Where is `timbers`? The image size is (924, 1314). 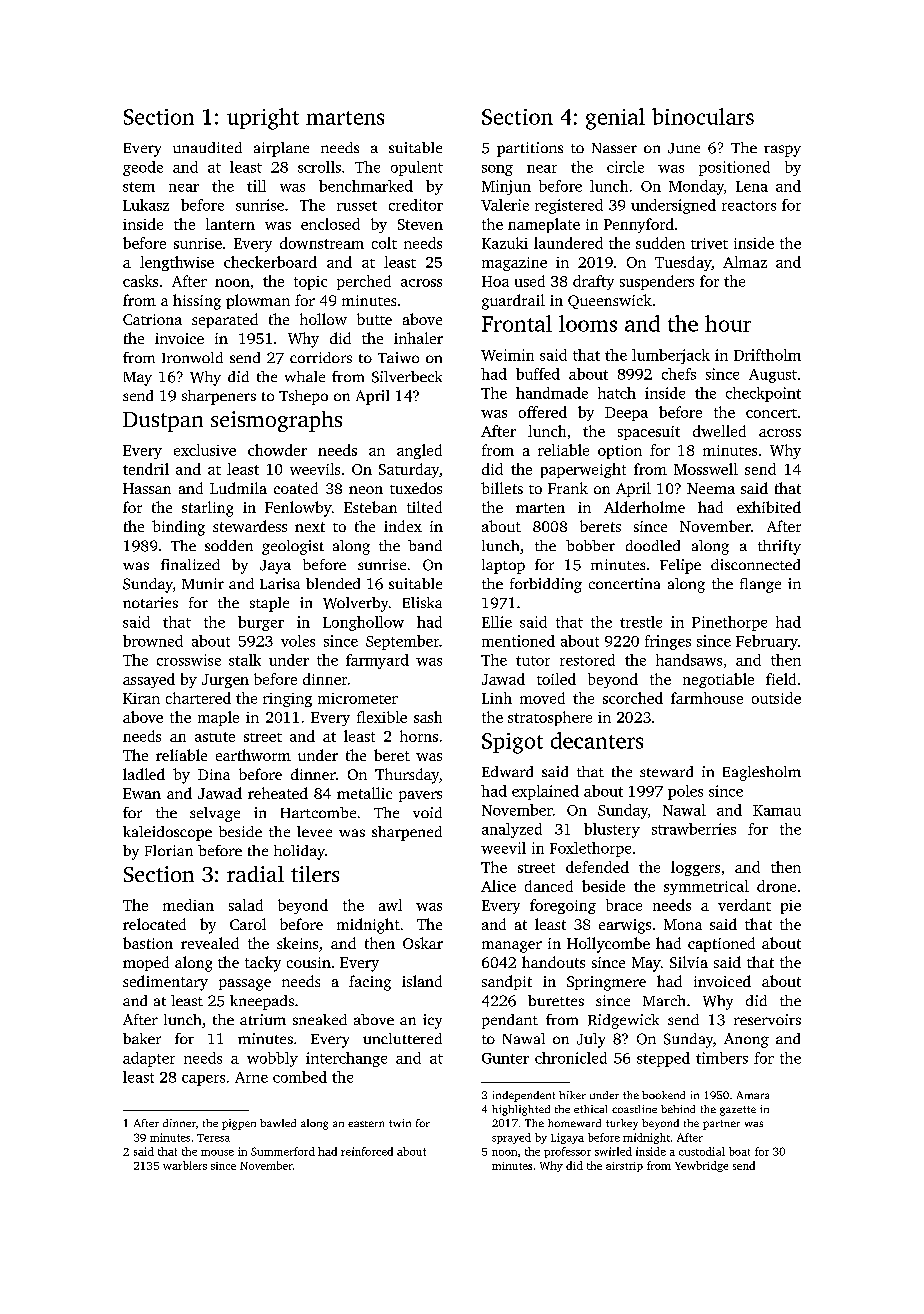
timbers is located at coordinates (722, 1058).
